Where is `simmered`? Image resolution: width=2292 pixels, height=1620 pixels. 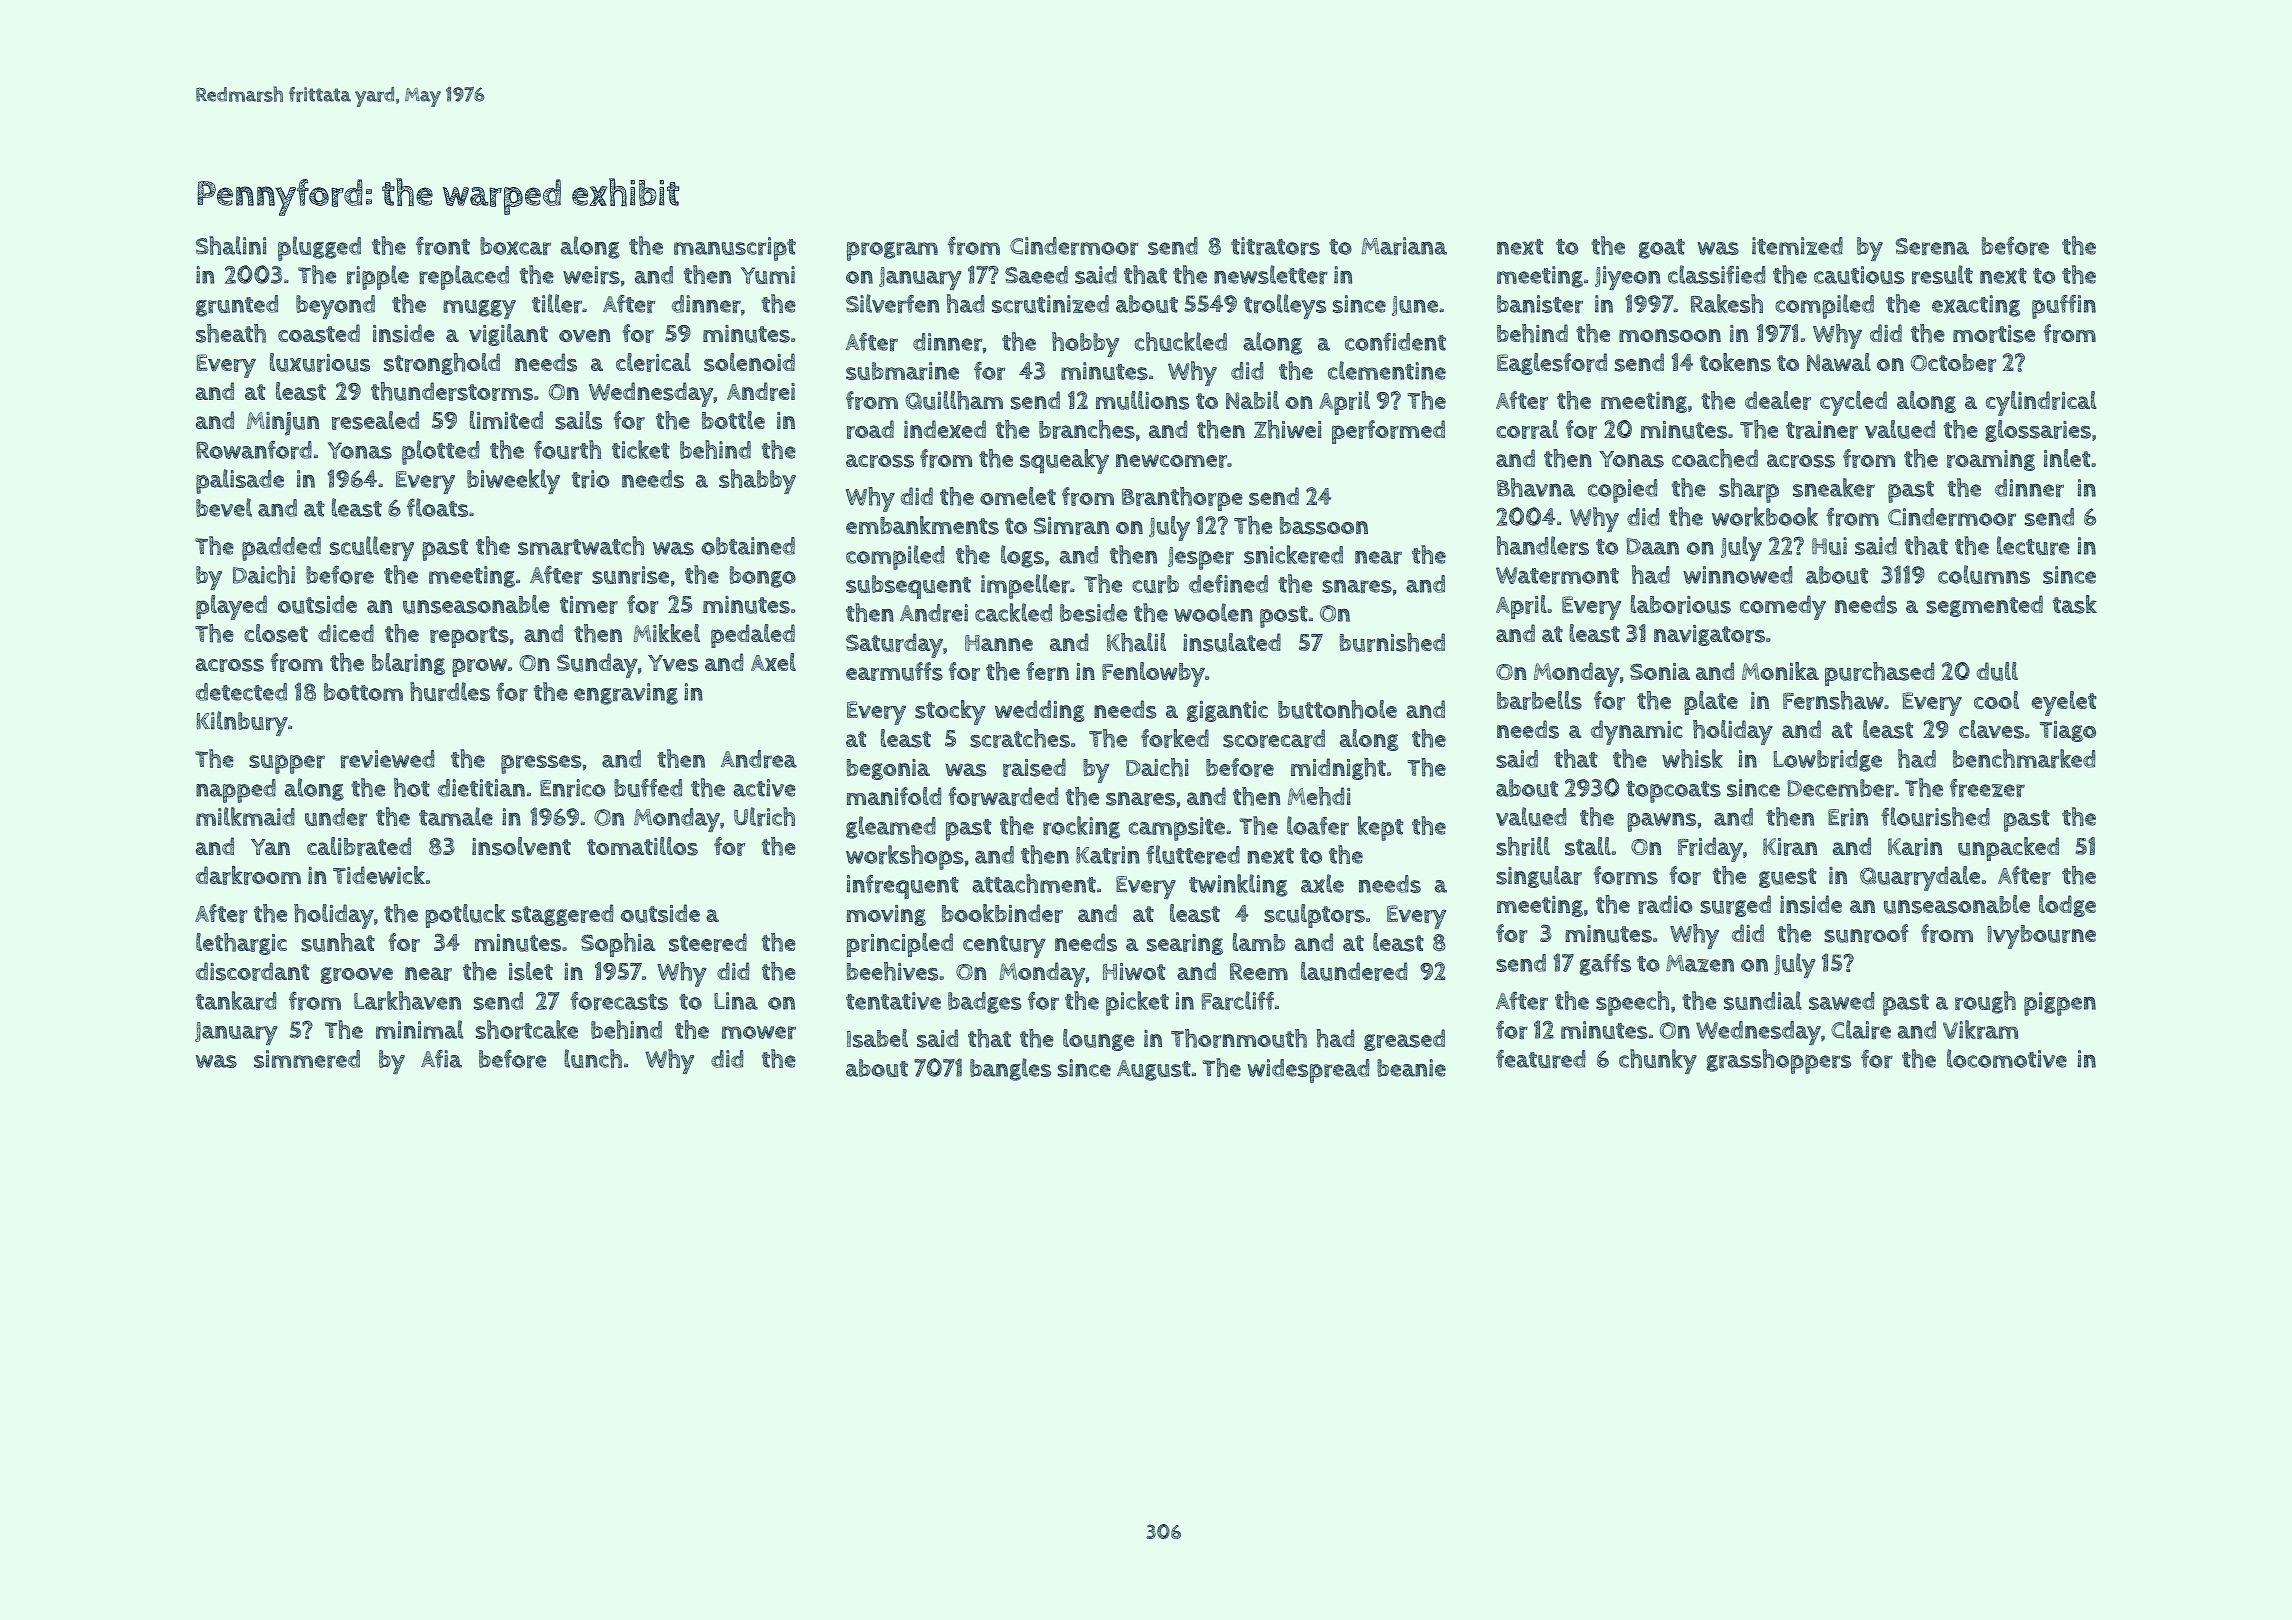 simmered is located at coordinates (307, 1059).
